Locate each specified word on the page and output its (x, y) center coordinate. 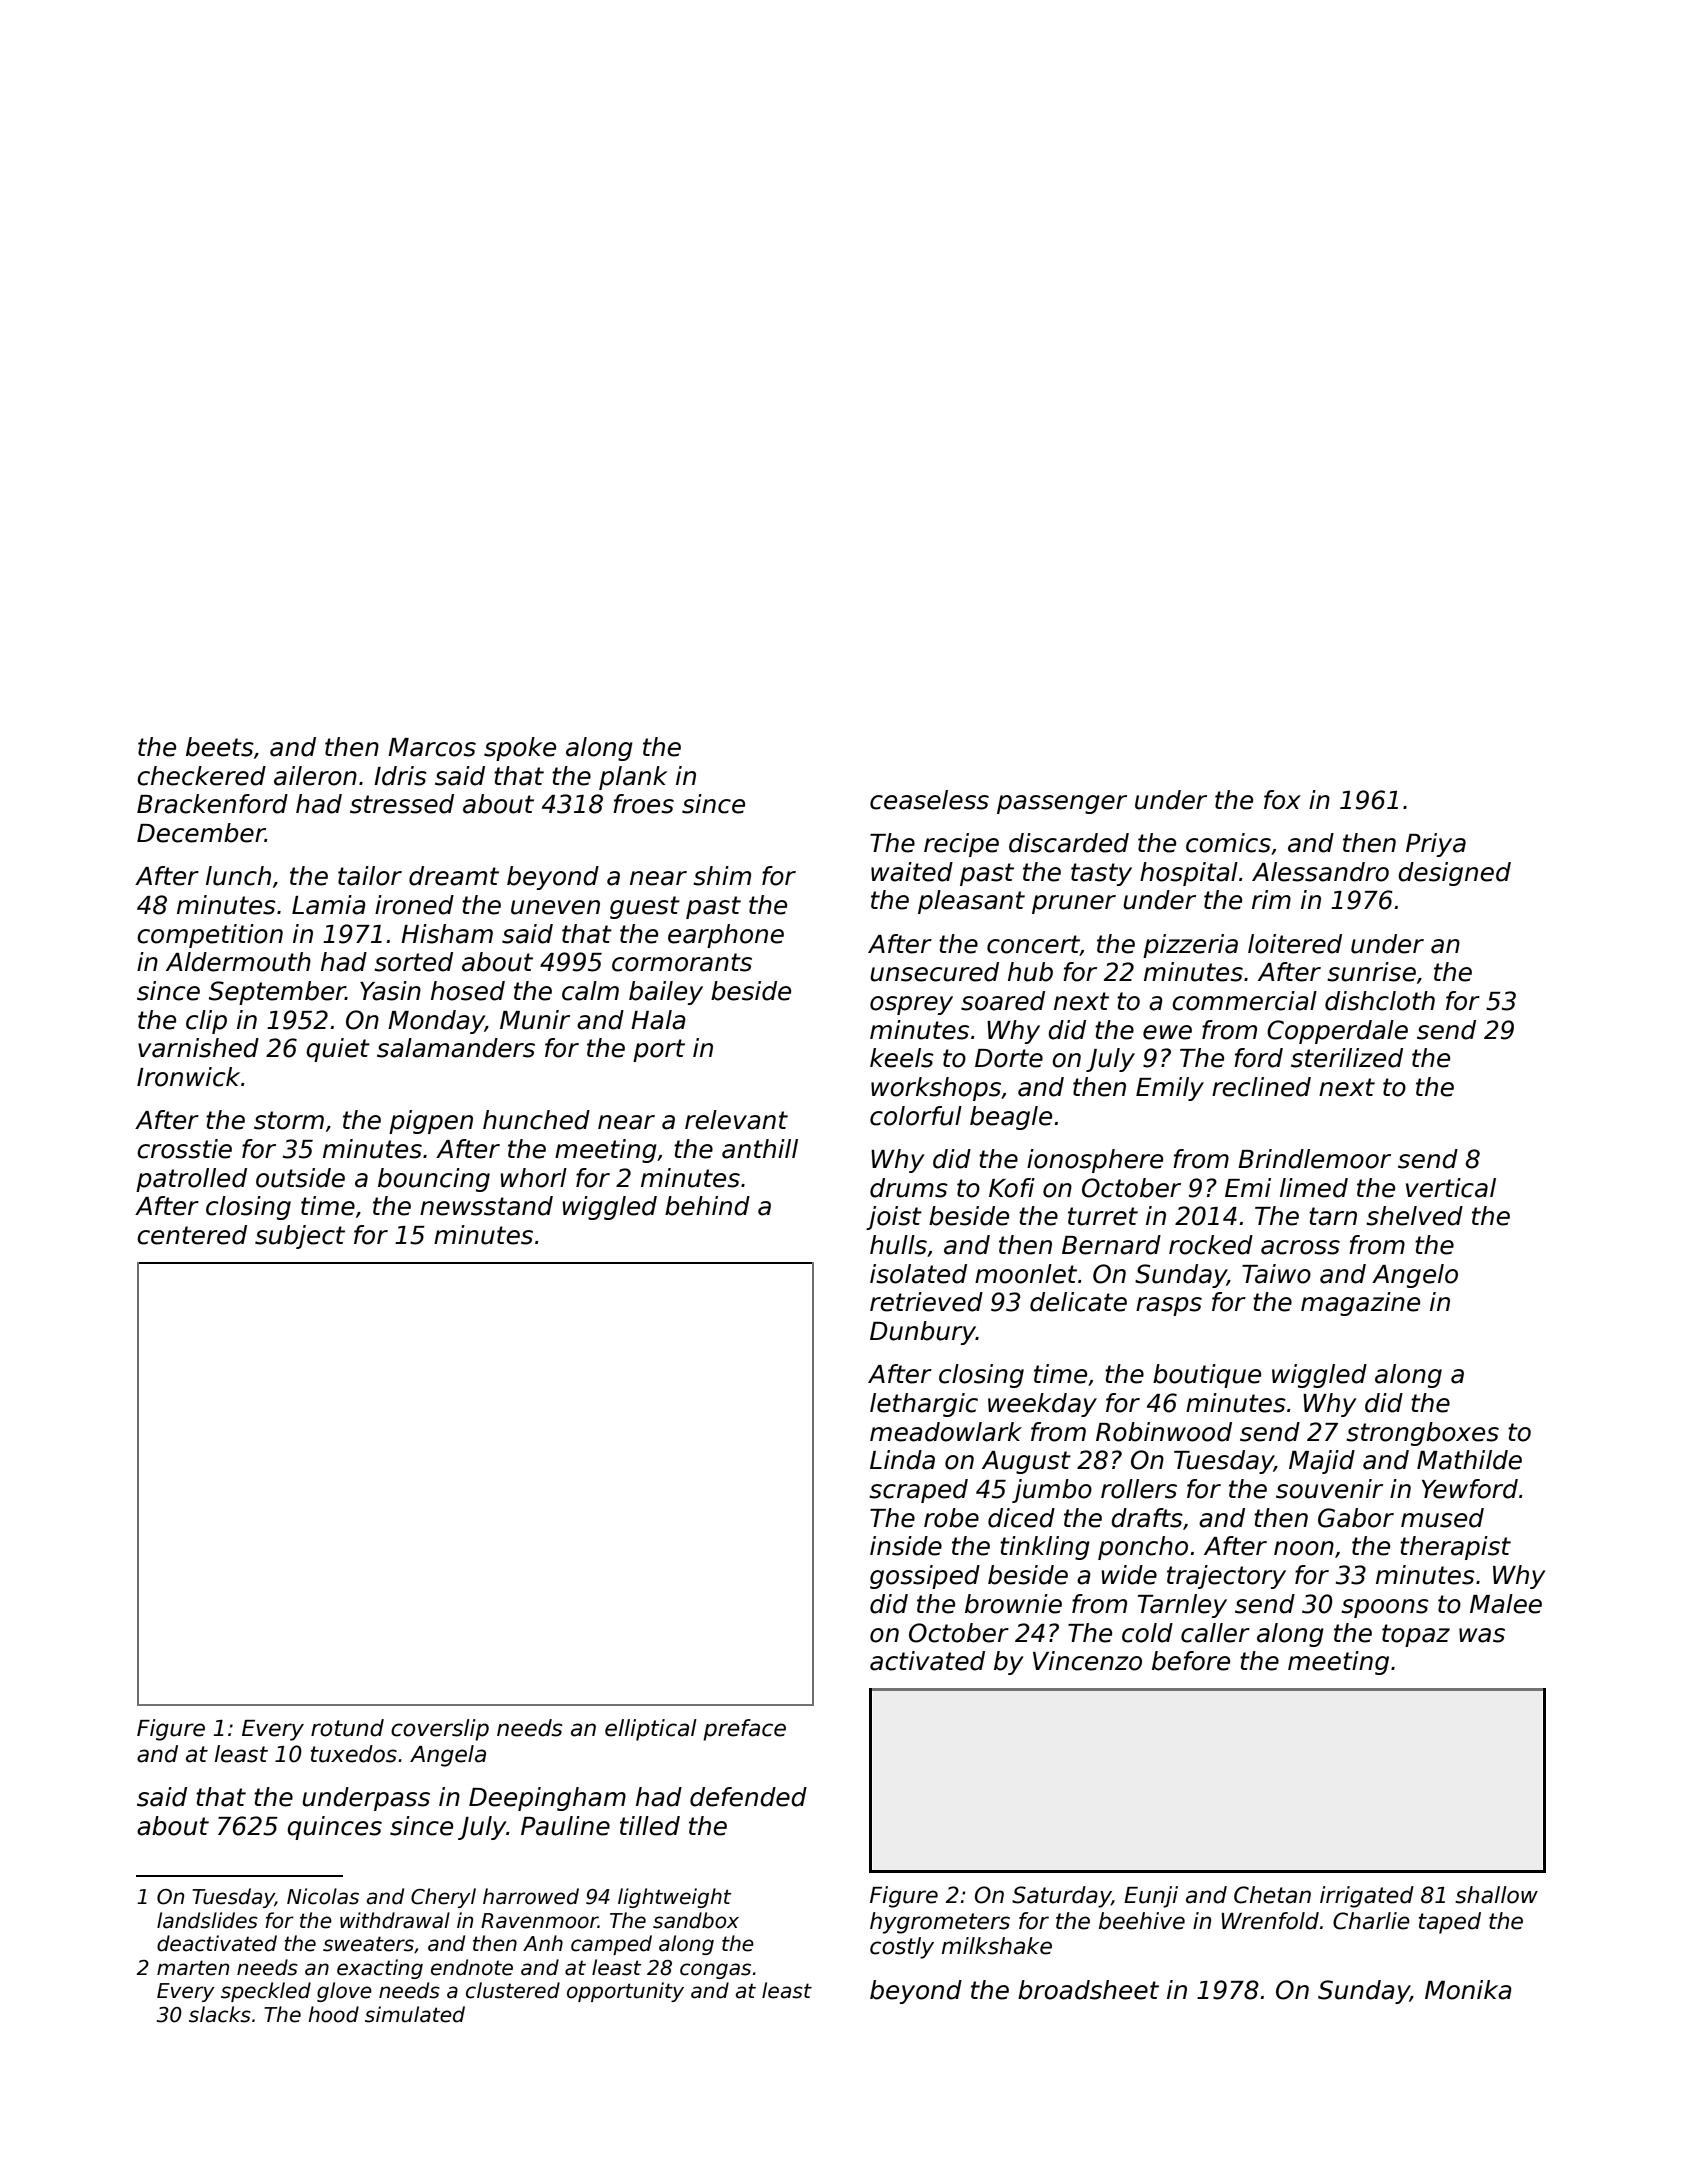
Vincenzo (1087, 1661)
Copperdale (1337, 1032)
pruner (1074, 904)
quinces (334, 1828)
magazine (1360, 1304)
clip (206, 1022)
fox (1282, 800)
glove (344, 1992)
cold (1147, 1633)
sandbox (696, 1920)
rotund (347, 1728)
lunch (238, 876)
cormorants (682, 962)
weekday (1042, 1405)
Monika (1468, 1990)
